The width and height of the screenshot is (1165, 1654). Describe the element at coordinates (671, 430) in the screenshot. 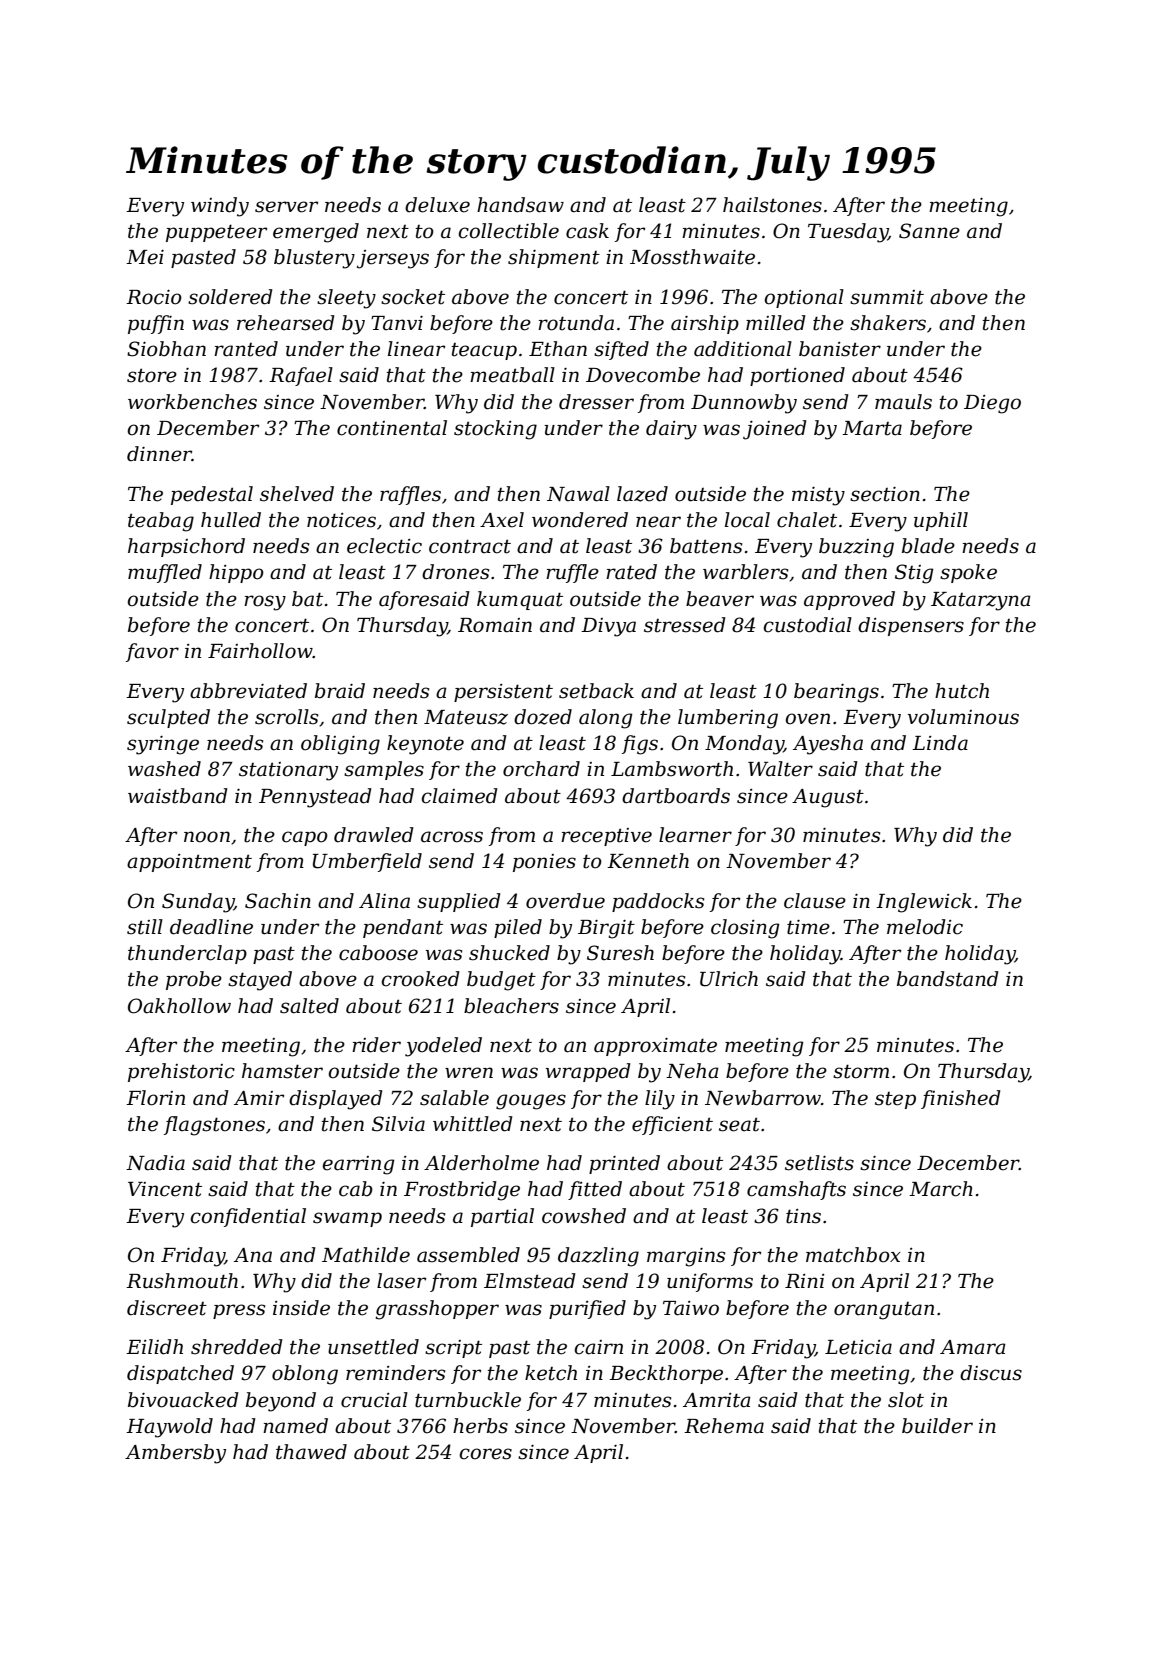

I see `dairy` at that location.
